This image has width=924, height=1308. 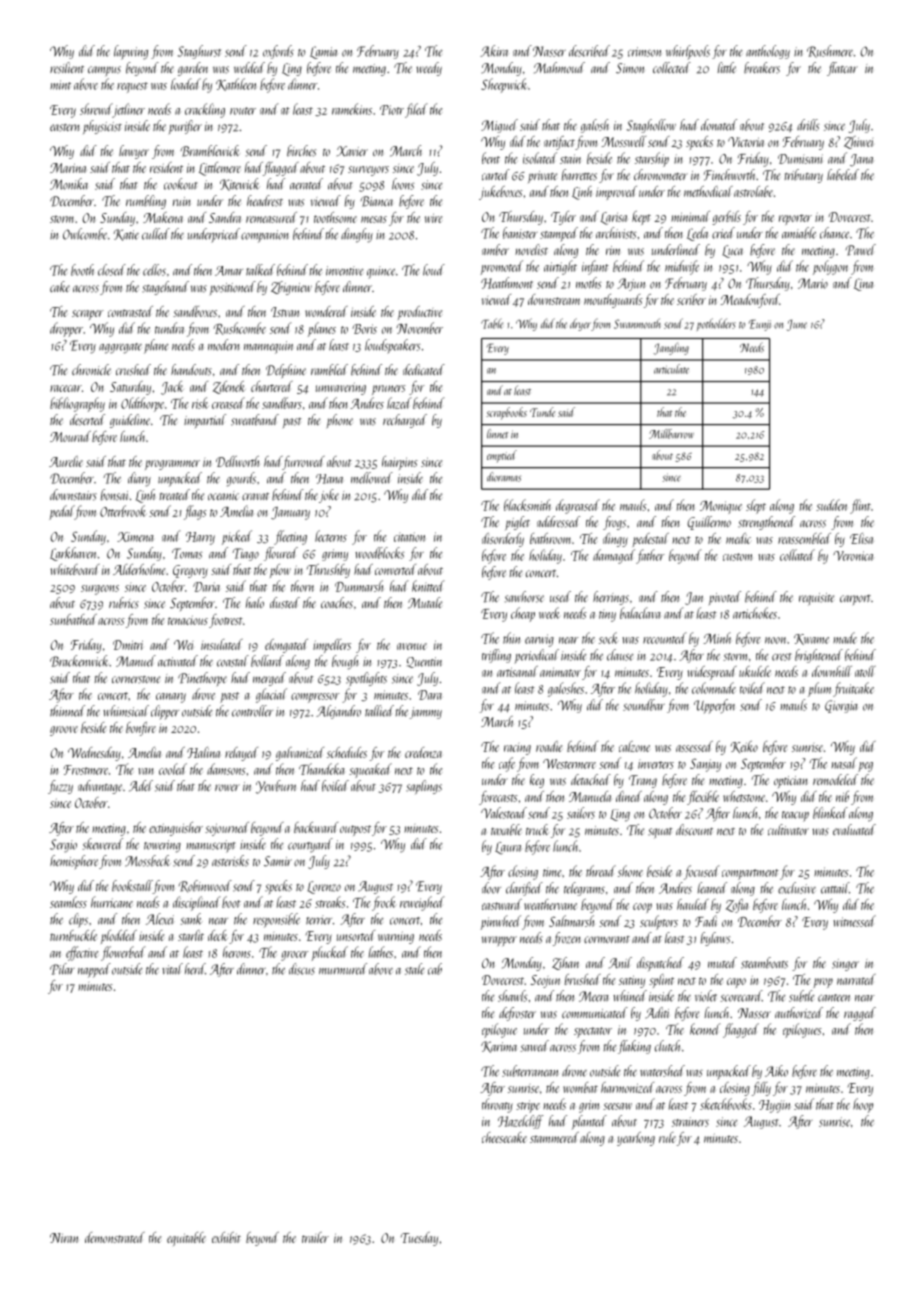 What do you see at coordinates (768, 52) in the image?
I see `anthology` at bounding box center [768, 52].
